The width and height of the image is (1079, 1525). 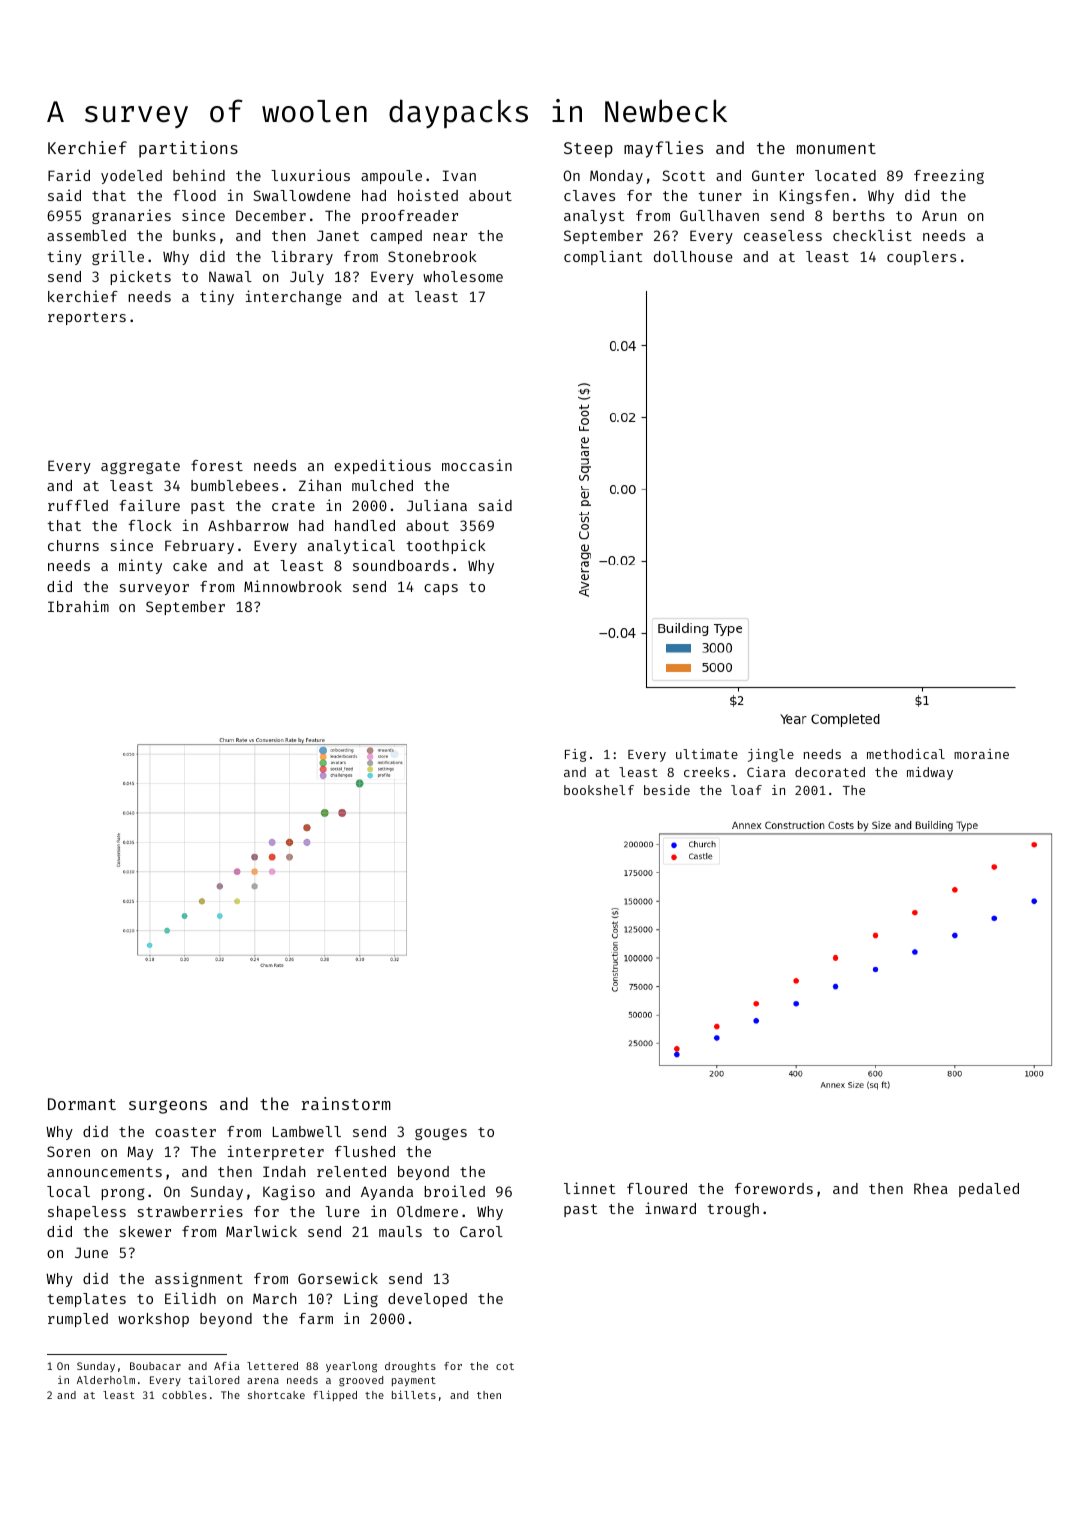 I want to click on couplers, so click(x=921, y=258).
